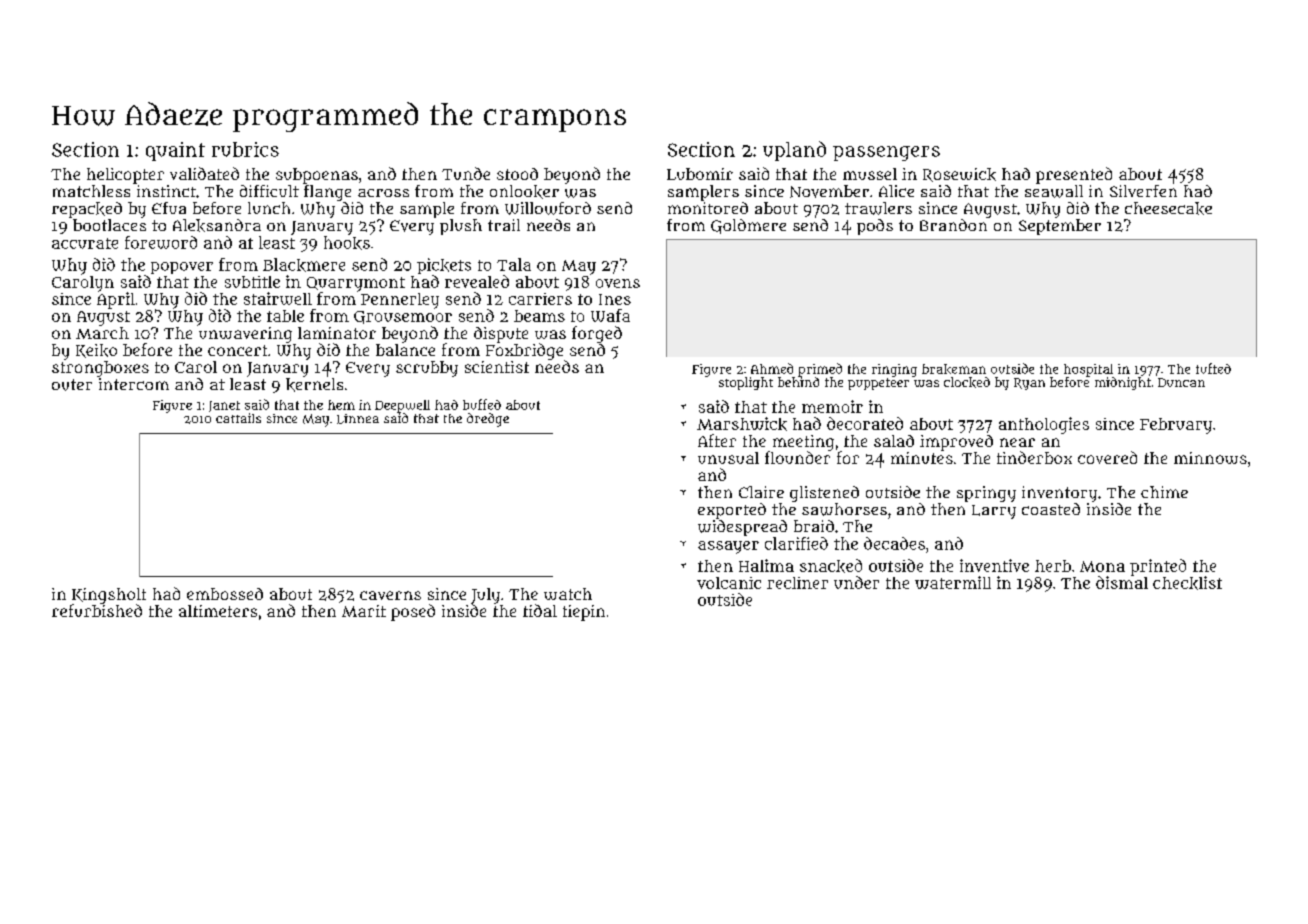 Image resolution: width=1308 pixels, height=924 pixels. I want to click on Wafa, so click(610, 315).
